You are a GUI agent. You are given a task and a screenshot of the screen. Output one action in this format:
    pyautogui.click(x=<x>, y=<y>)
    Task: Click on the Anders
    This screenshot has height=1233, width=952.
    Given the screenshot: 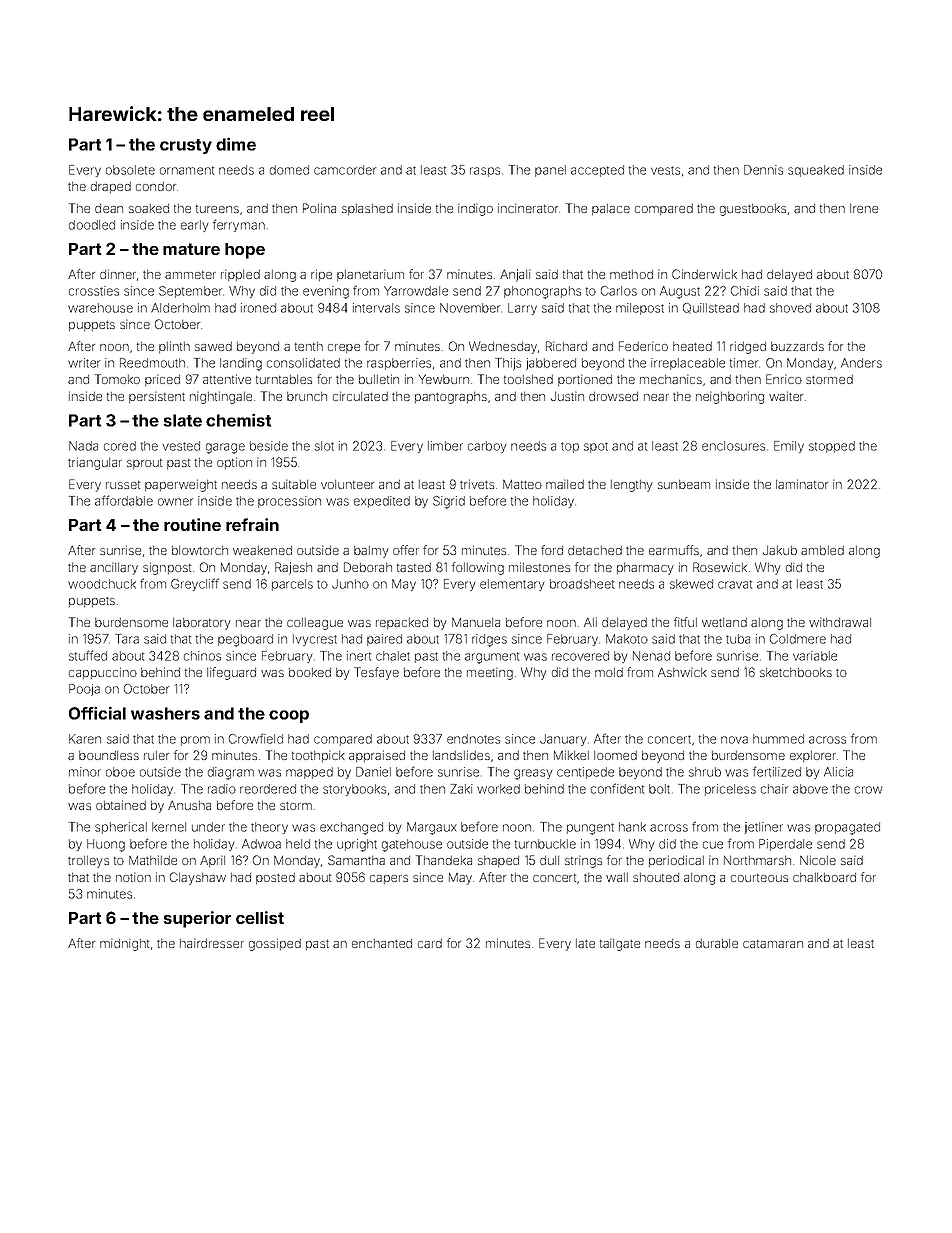 What is the action you would take?
    pyautogui.click(x=861, y=363)
